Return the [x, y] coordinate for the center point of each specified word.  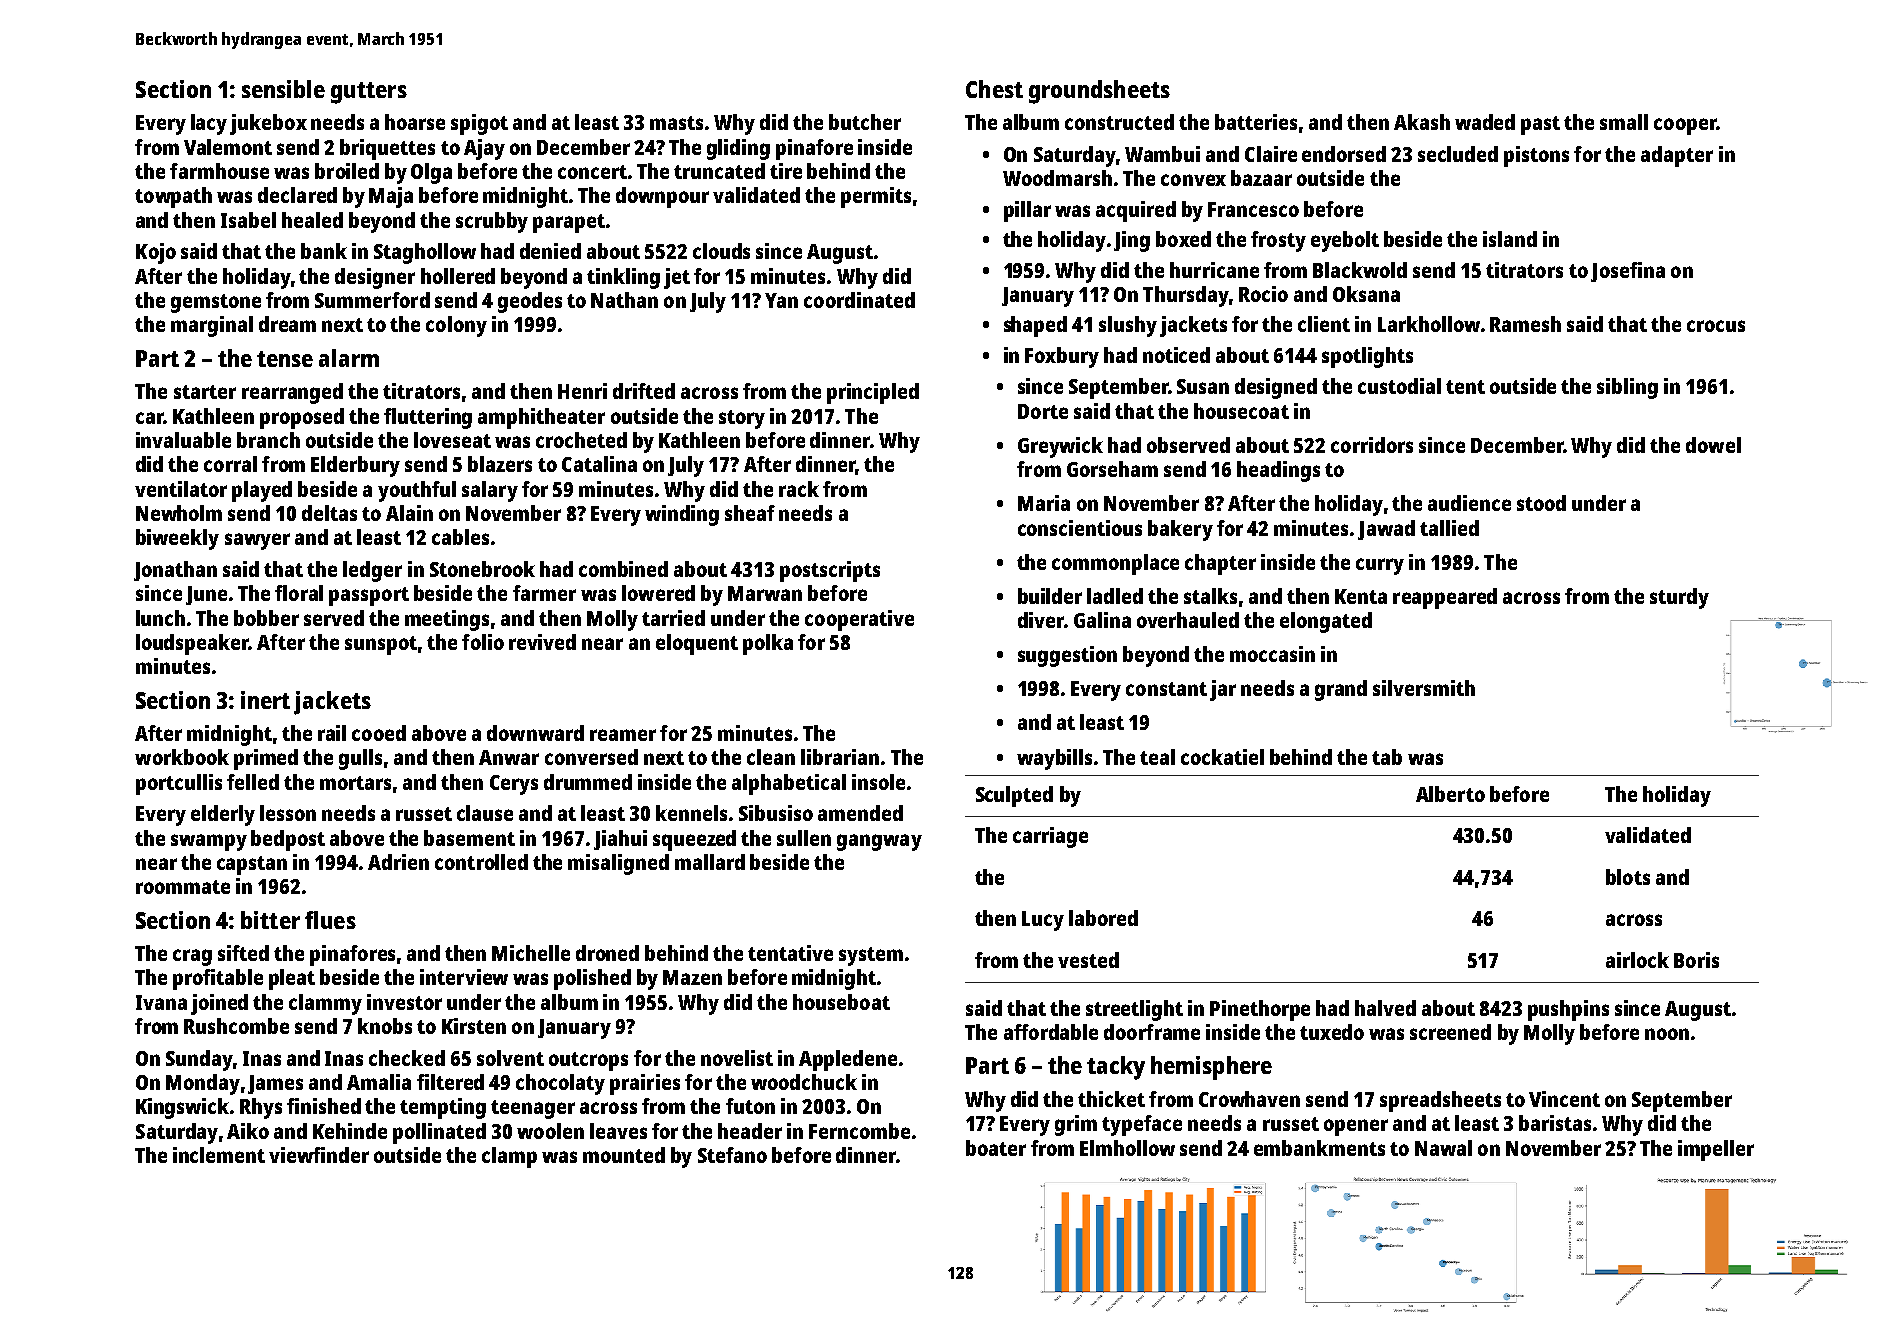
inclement [219, 1155]
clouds [721, 251]
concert [592, 172]
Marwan [765, 593]
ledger [372, 571]
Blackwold [1360, 270]
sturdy [1679, 598]
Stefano [732, 1155]
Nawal [1443, 1148]
